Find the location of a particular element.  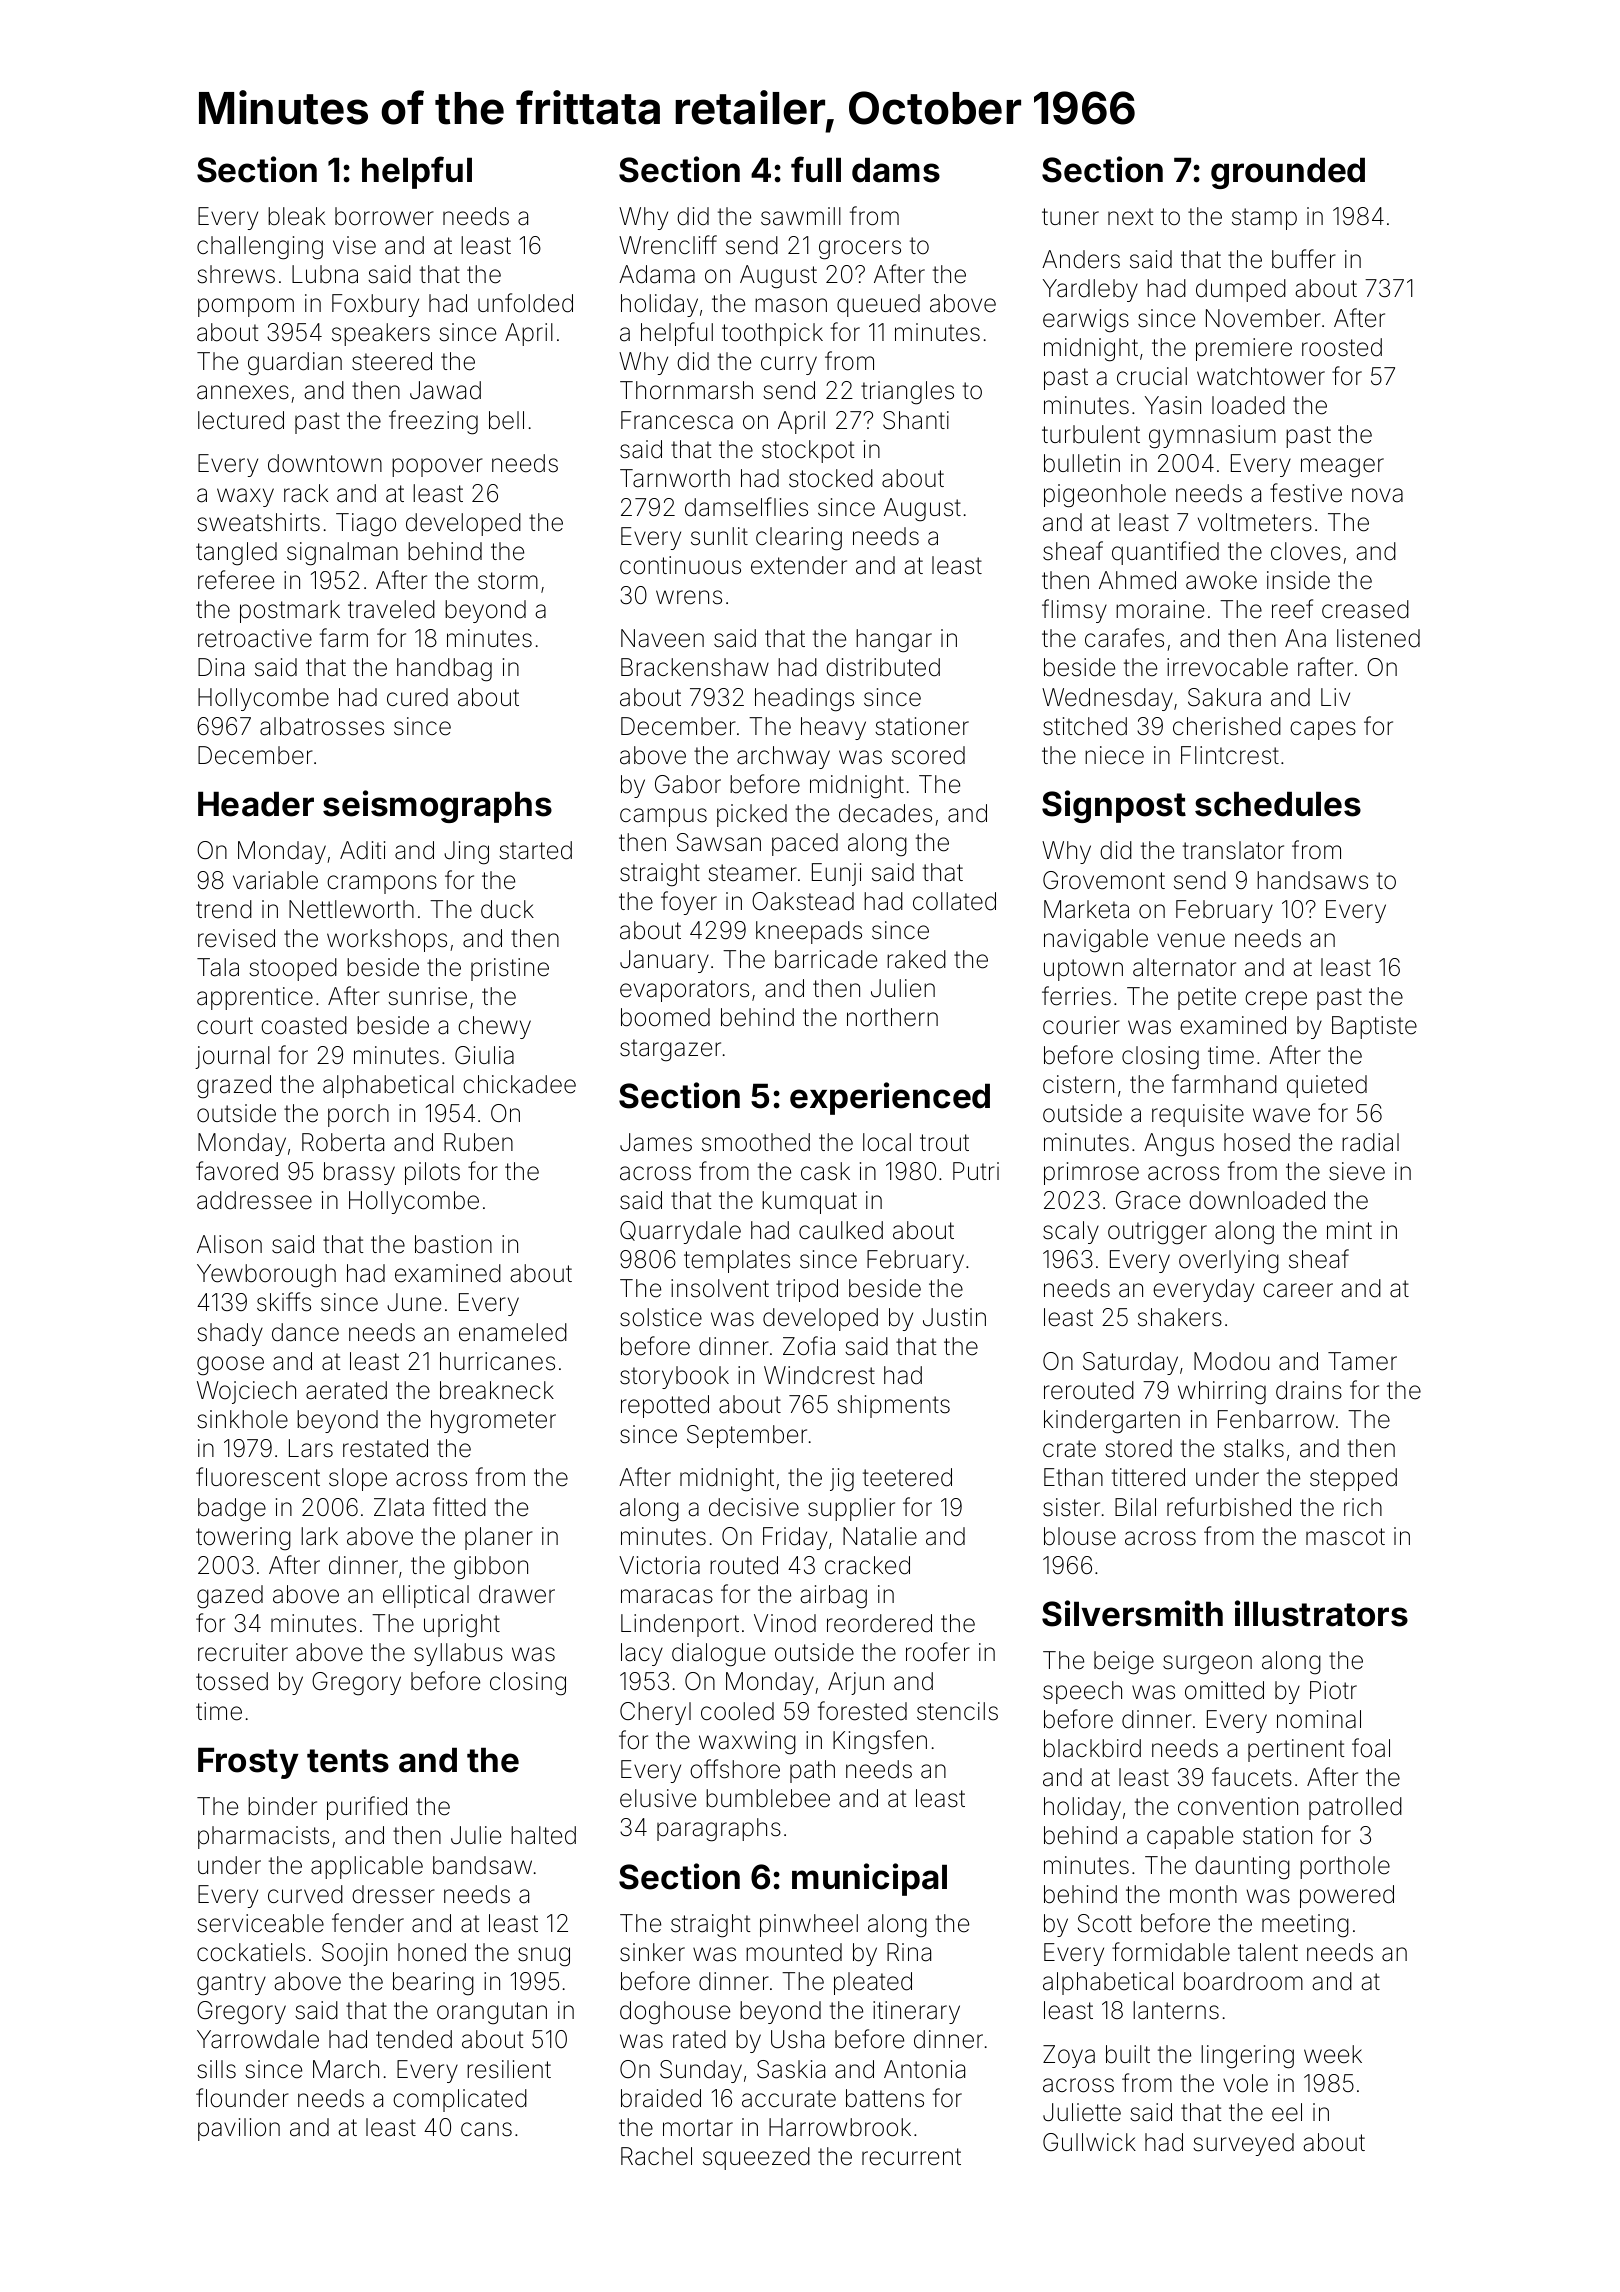

bleak is located at coordinates (296, 216).
